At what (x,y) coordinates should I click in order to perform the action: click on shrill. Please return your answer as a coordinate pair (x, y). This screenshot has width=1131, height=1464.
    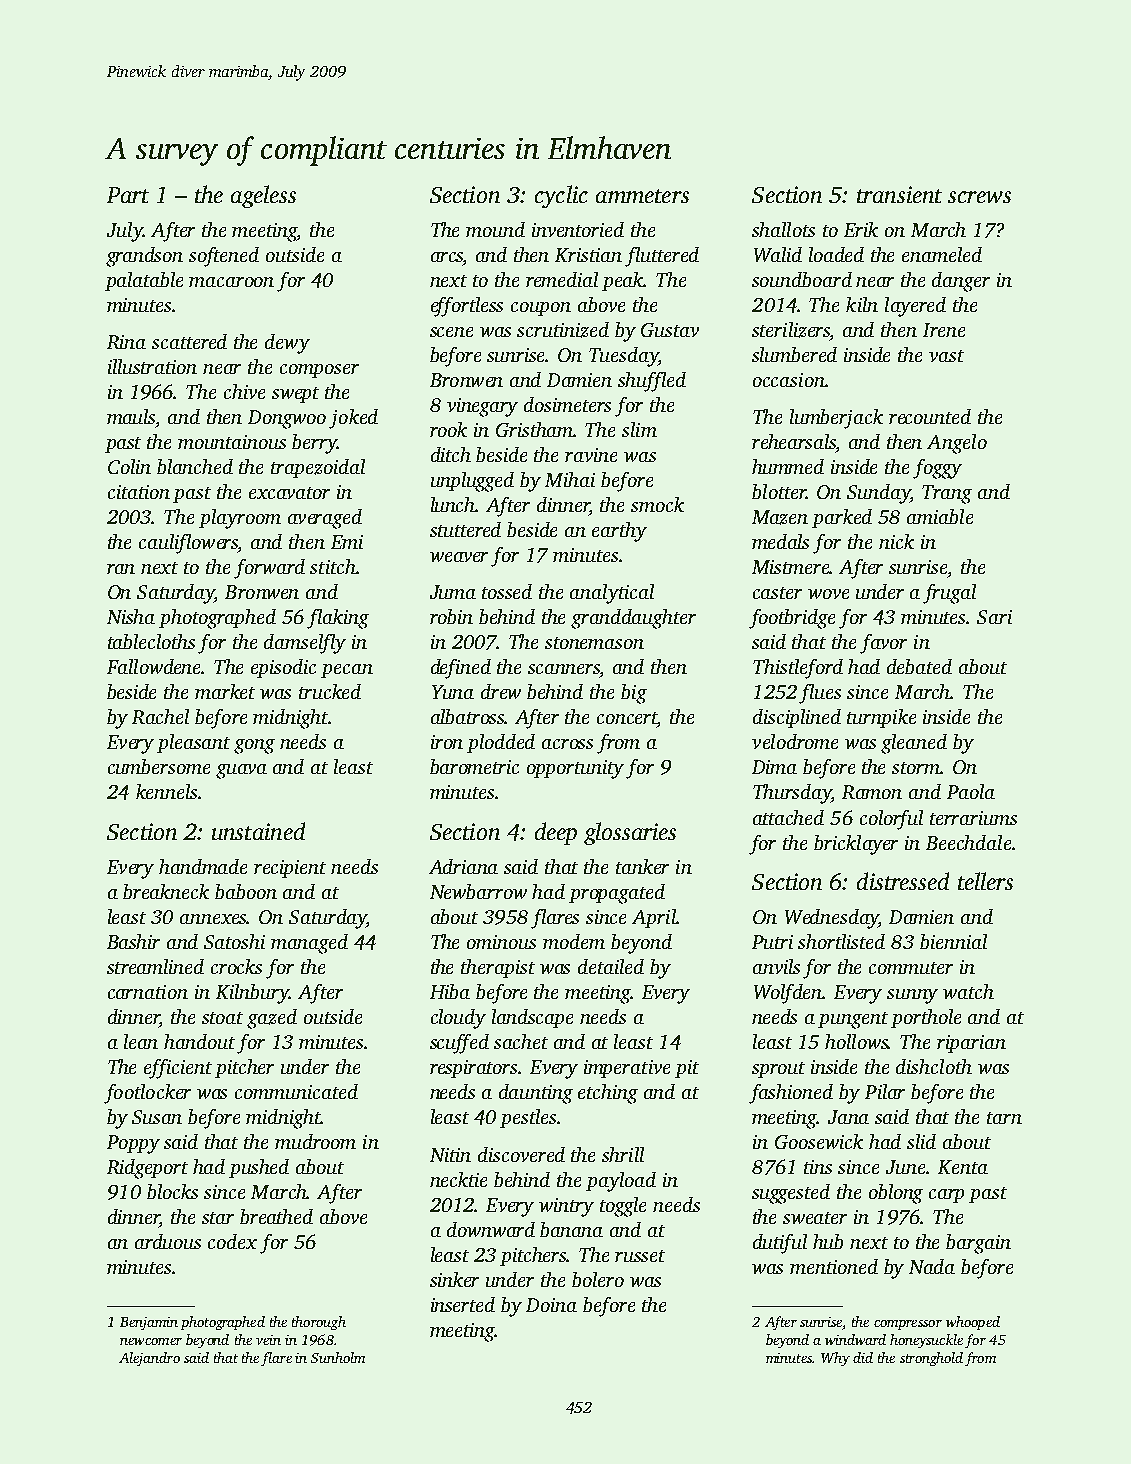
    Looking at the image, I should click on (623, 1154).
